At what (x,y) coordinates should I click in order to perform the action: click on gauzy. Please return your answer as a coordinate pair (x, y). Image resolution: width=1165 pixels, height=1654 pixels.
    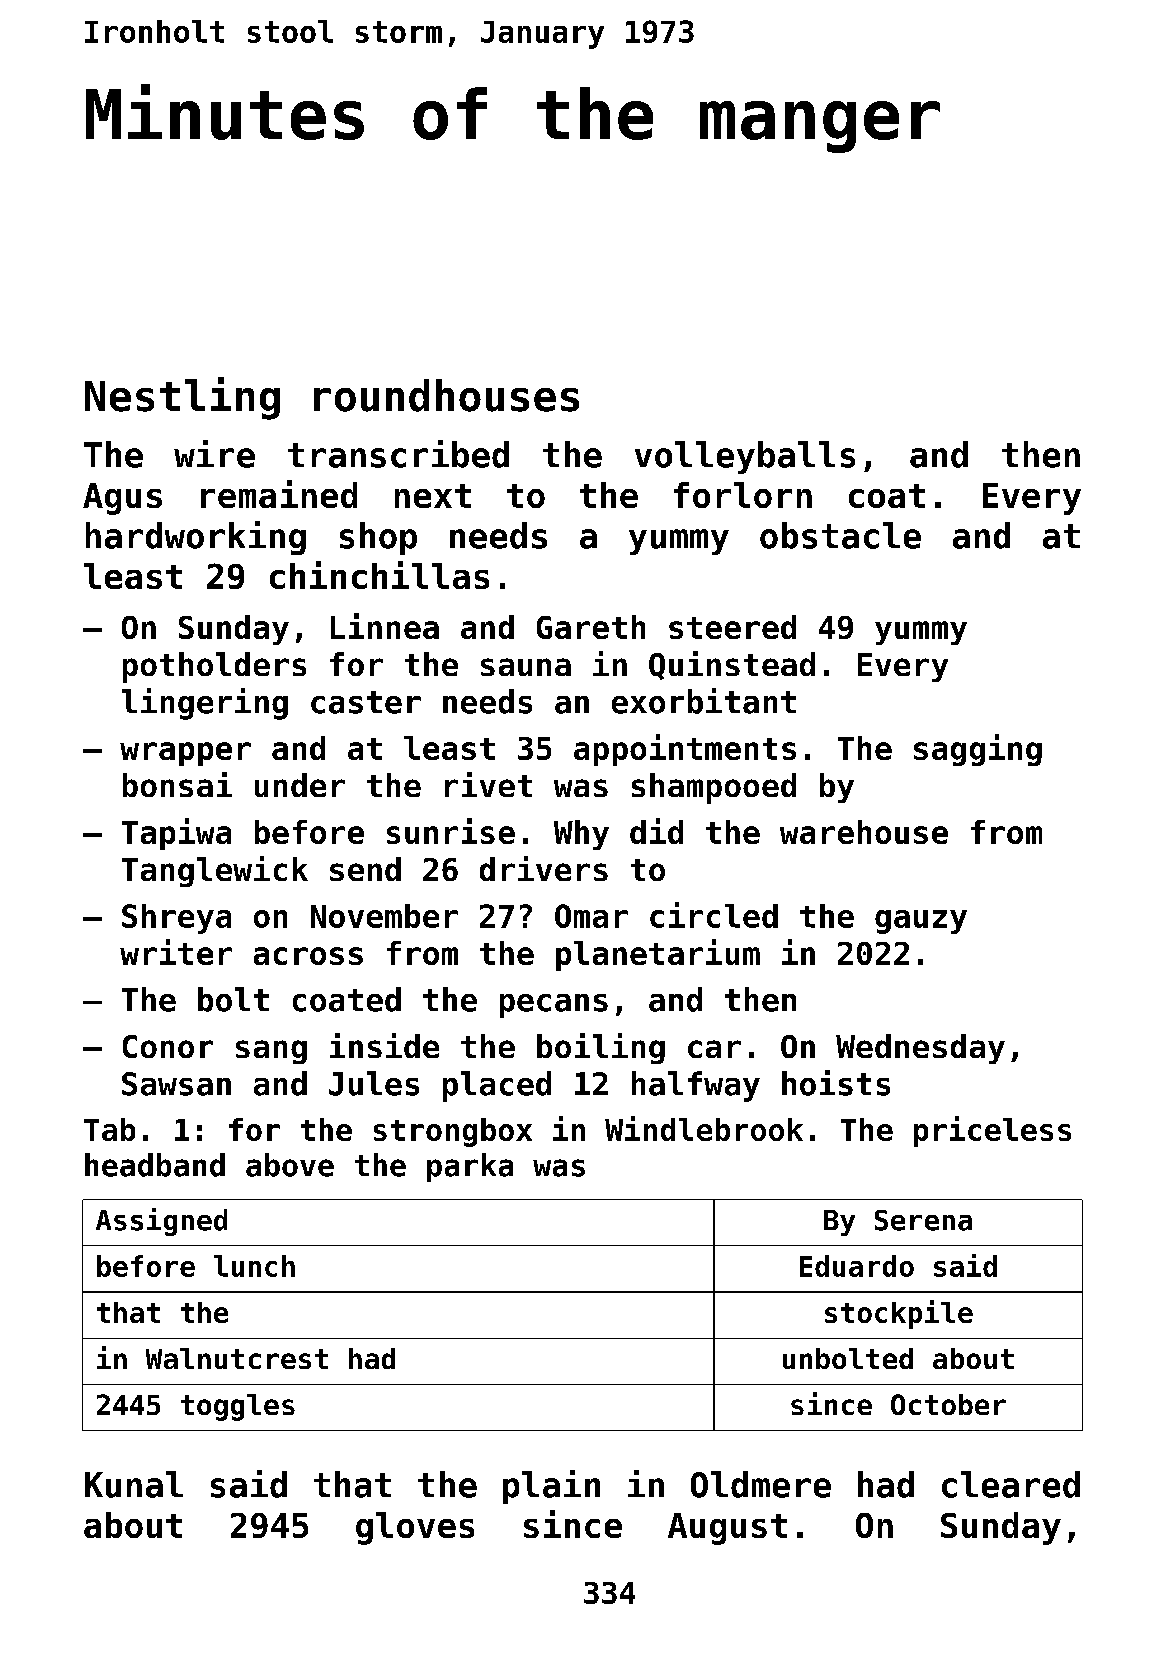
    Looking at the image, I should click on (921, 922).
